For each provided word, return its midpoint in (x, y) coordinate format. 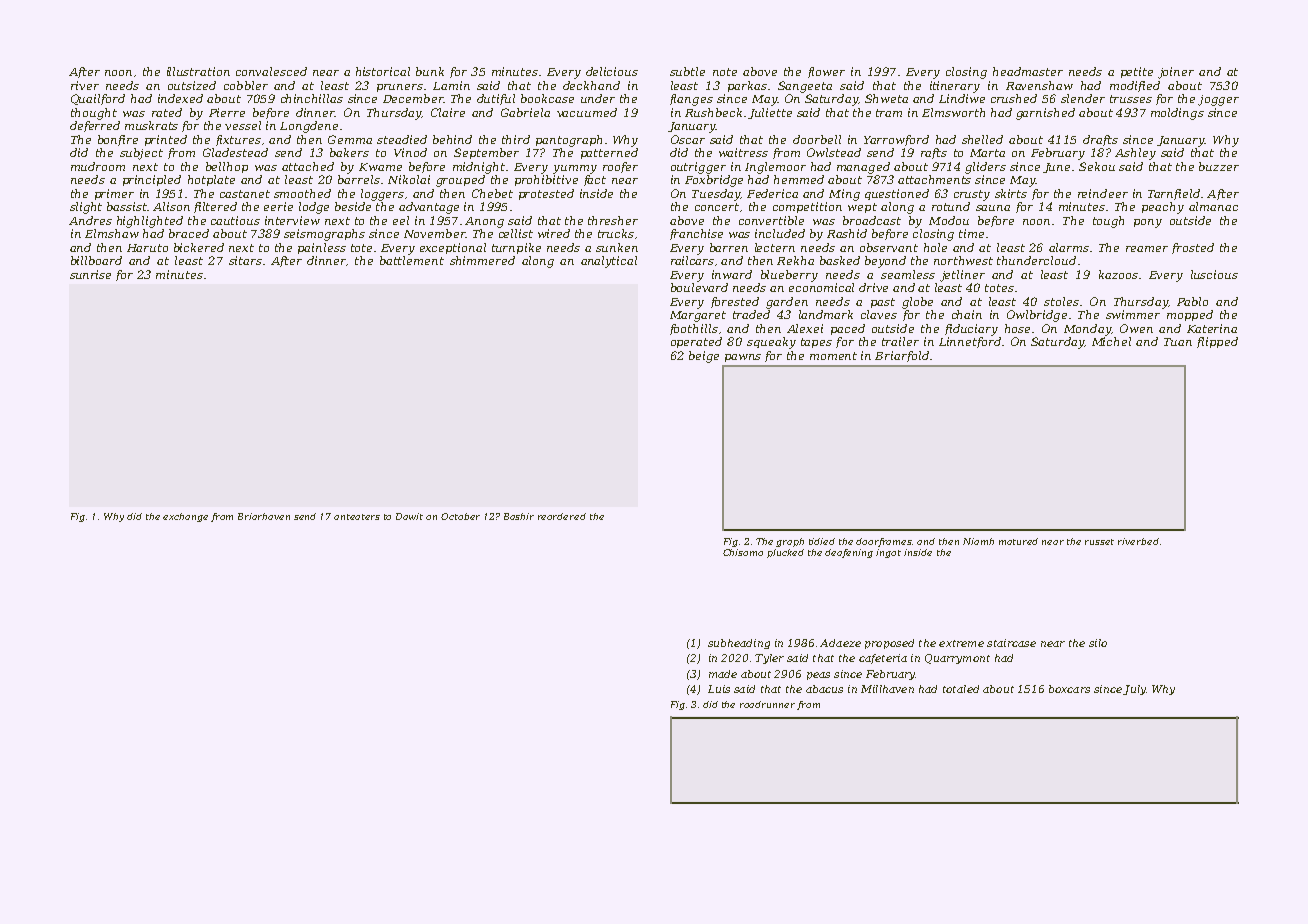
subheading (739, 644)
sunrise (90, 274)
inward (732, 274)
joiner (1176, 73)
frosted (1193, 248)
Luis (719, 689)
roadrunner (767, 704)
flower (826, 72)
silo (1098, 643)
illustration (198, 71)
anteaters (357, 517)
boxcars (1069, 689)
